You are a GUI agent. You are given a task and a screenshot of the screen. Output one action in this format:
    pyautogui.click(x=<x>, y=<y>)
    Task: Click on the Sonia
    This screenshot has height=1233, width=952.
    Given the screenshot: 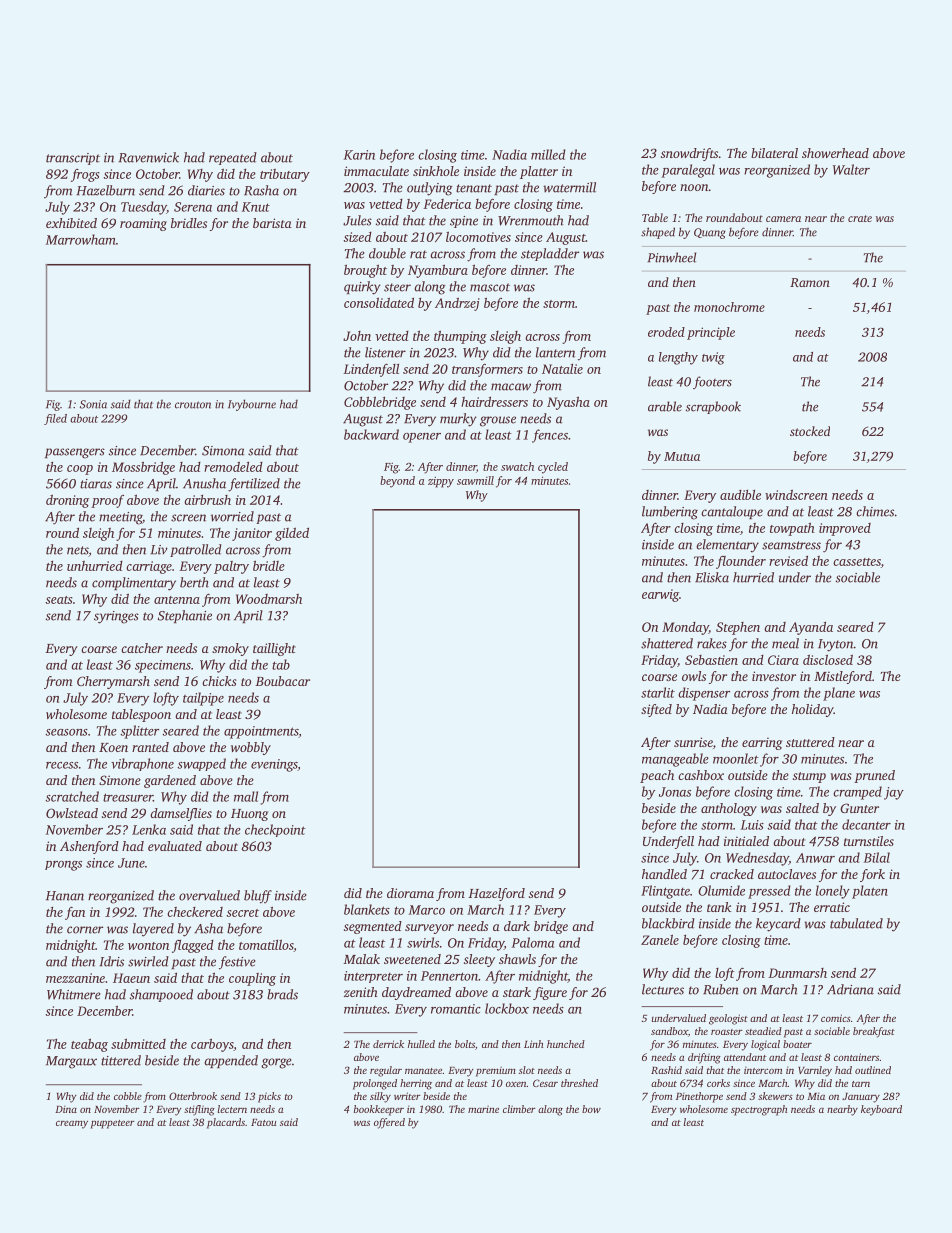 What is the action you would take?
    pyautogui.click(x=93, y=404)
